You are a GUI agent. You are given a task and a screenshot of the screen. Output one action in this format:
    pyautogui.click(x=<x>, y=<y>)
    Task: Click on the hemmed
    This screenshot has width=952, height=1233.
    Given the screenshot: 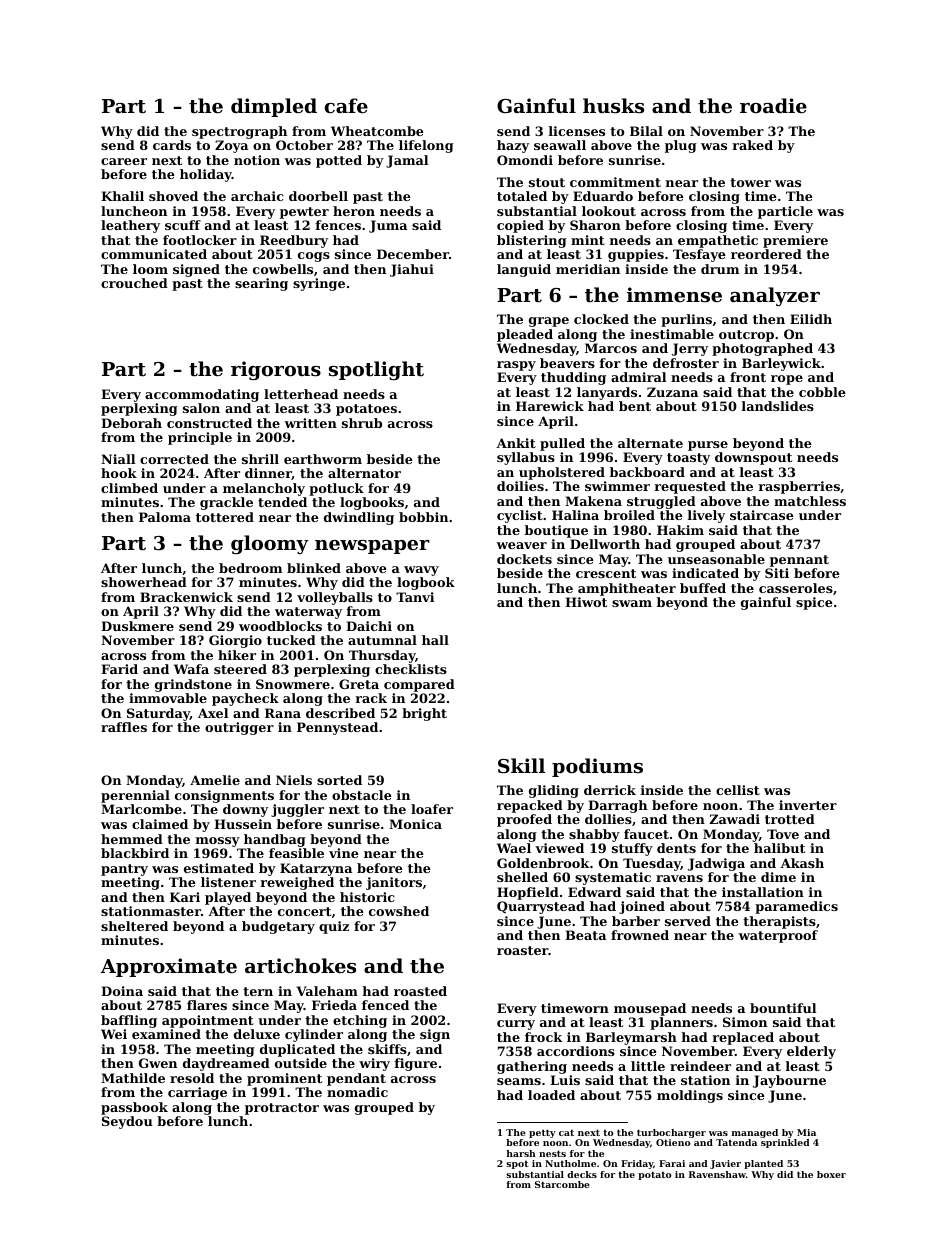 What is the action you would take?
    pyautogui.click(x=132, y=839)
